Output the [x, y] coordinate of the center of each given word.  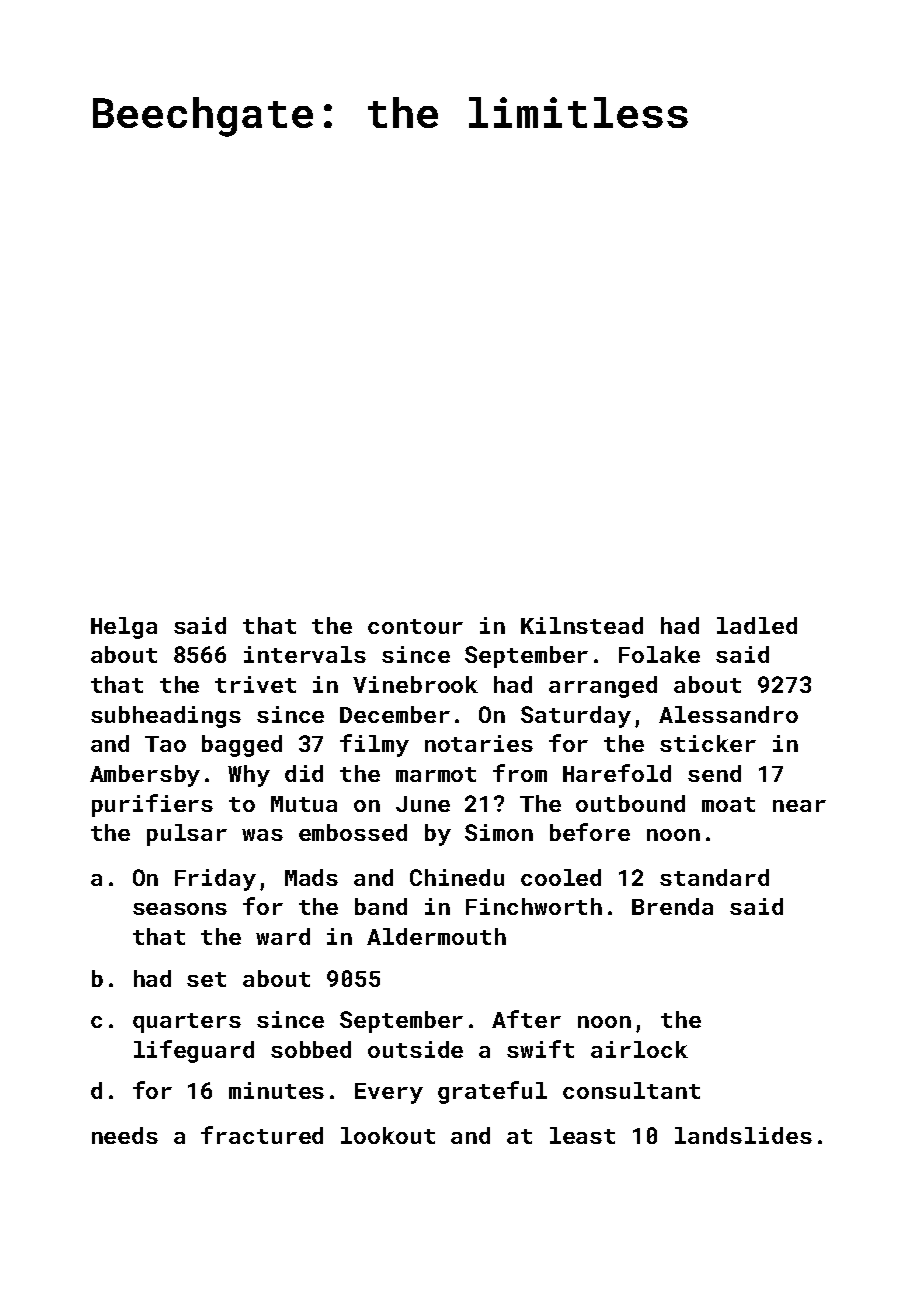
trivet [255, 684]
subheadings [166, 717]
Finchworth [534, 906]
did [304, 773]
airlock [639, 1049]
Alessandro [728, 714]
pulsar [187, 835]
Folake [659, 654]
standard [714, 877]
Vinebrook [415, 684]
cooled [561, 877]
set [206, 979]
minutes [276, 1090]
